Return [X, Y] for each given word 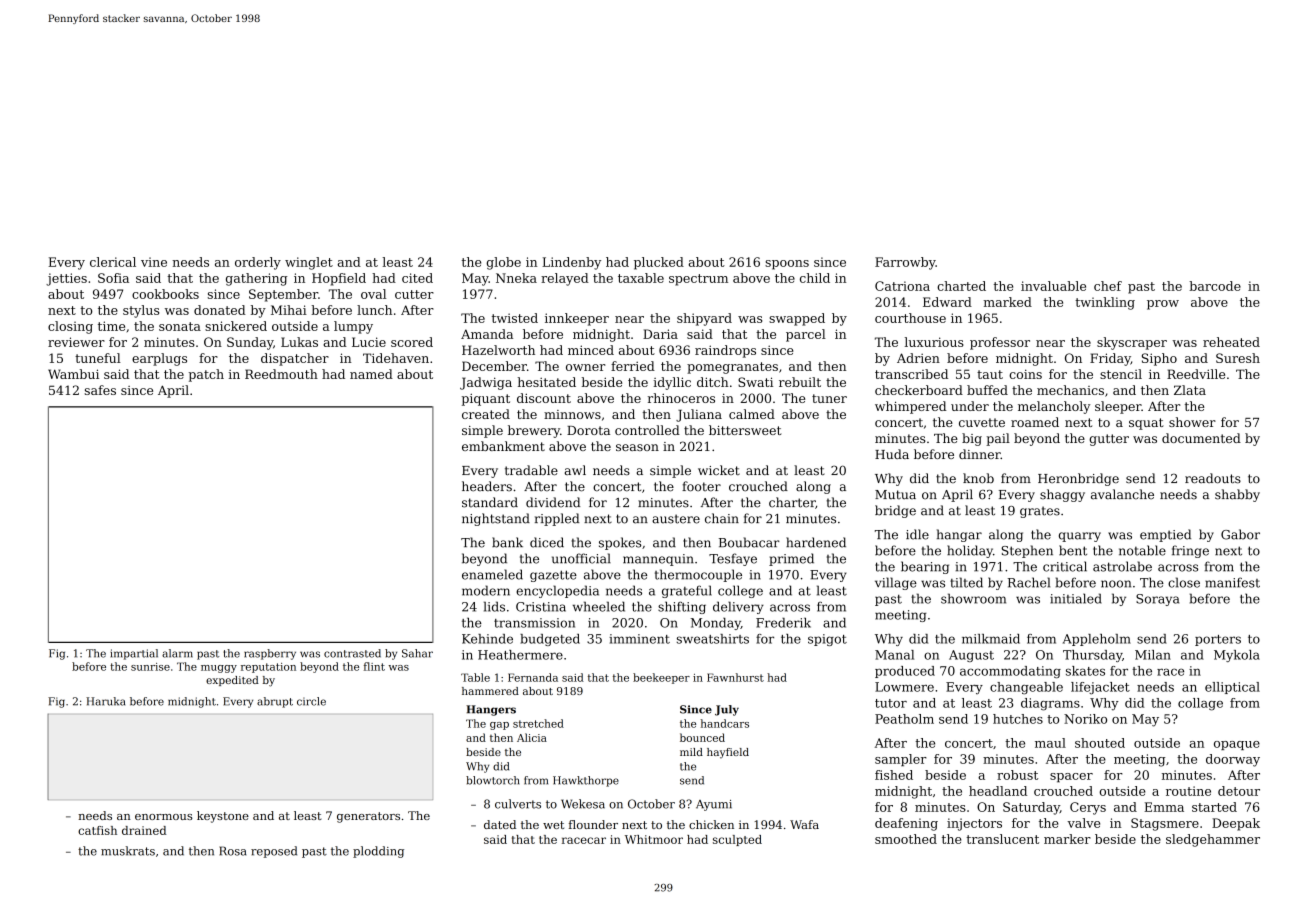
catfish [97, 830]
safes [100, 390]
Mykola [1237, 656]
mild [691, 752]
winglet [309, 263]
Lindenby [571, 263]
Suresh [1238, 358]
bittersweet [745, 430]
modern [486, 590]
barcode [1215, 286]
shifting [682, 607]
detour [1239, 791]
